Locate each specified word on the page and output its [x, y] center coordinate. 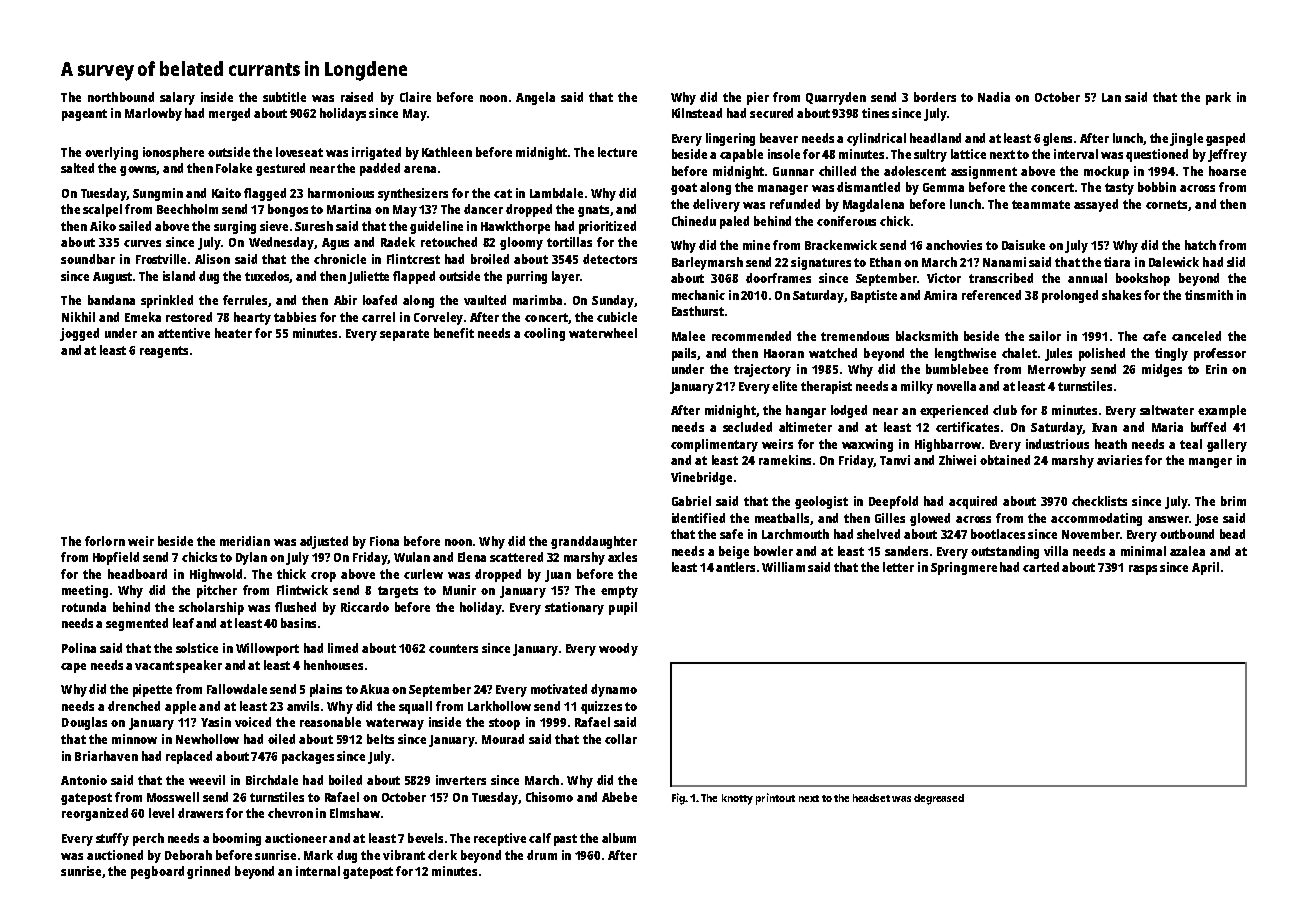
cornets [1166, 204]
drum [542, 855]
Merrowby [1057, 370]
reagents [164, 352]
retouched [449, 242]
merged [229, 114]
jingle [1186, 139]
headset [871, 798]
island [179, 276]
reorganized [95, 814]
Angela [535, 98]
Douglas [84, 723]
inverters [461, 780]
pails [684, 354]
